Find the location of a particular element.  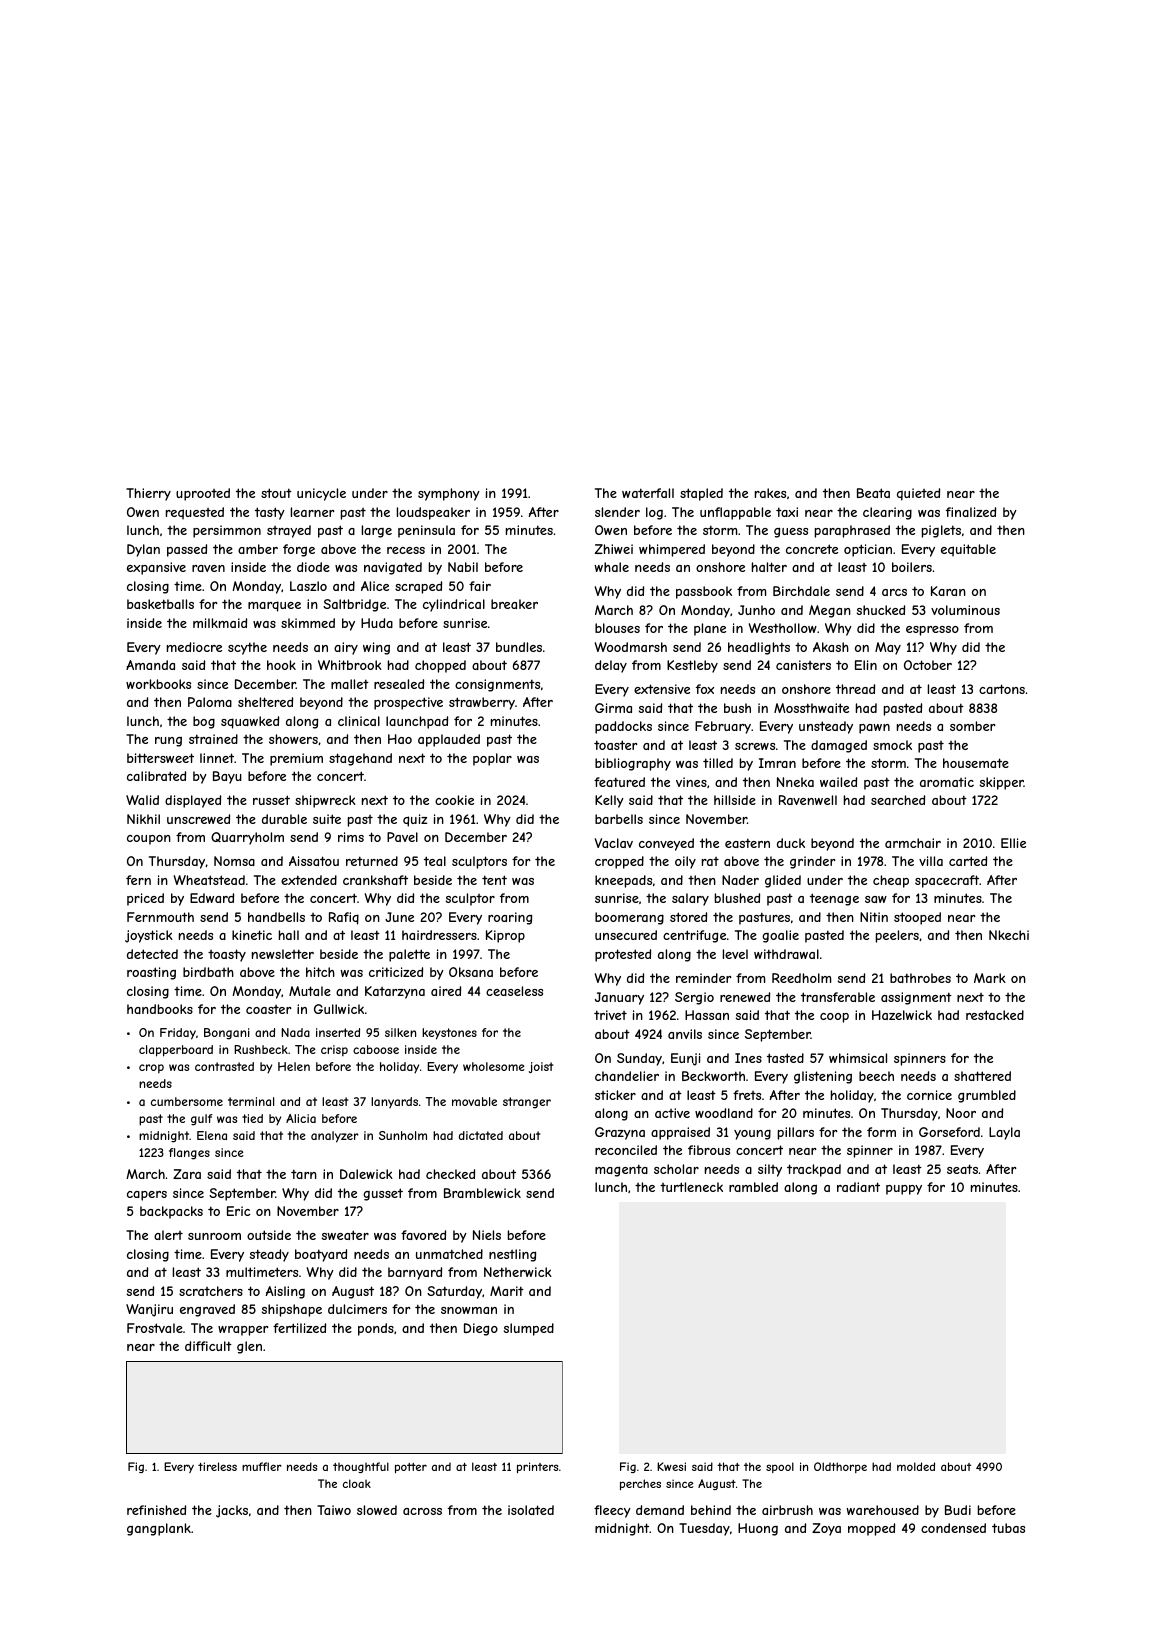

shattered is located at coordinates (982, 1076).
